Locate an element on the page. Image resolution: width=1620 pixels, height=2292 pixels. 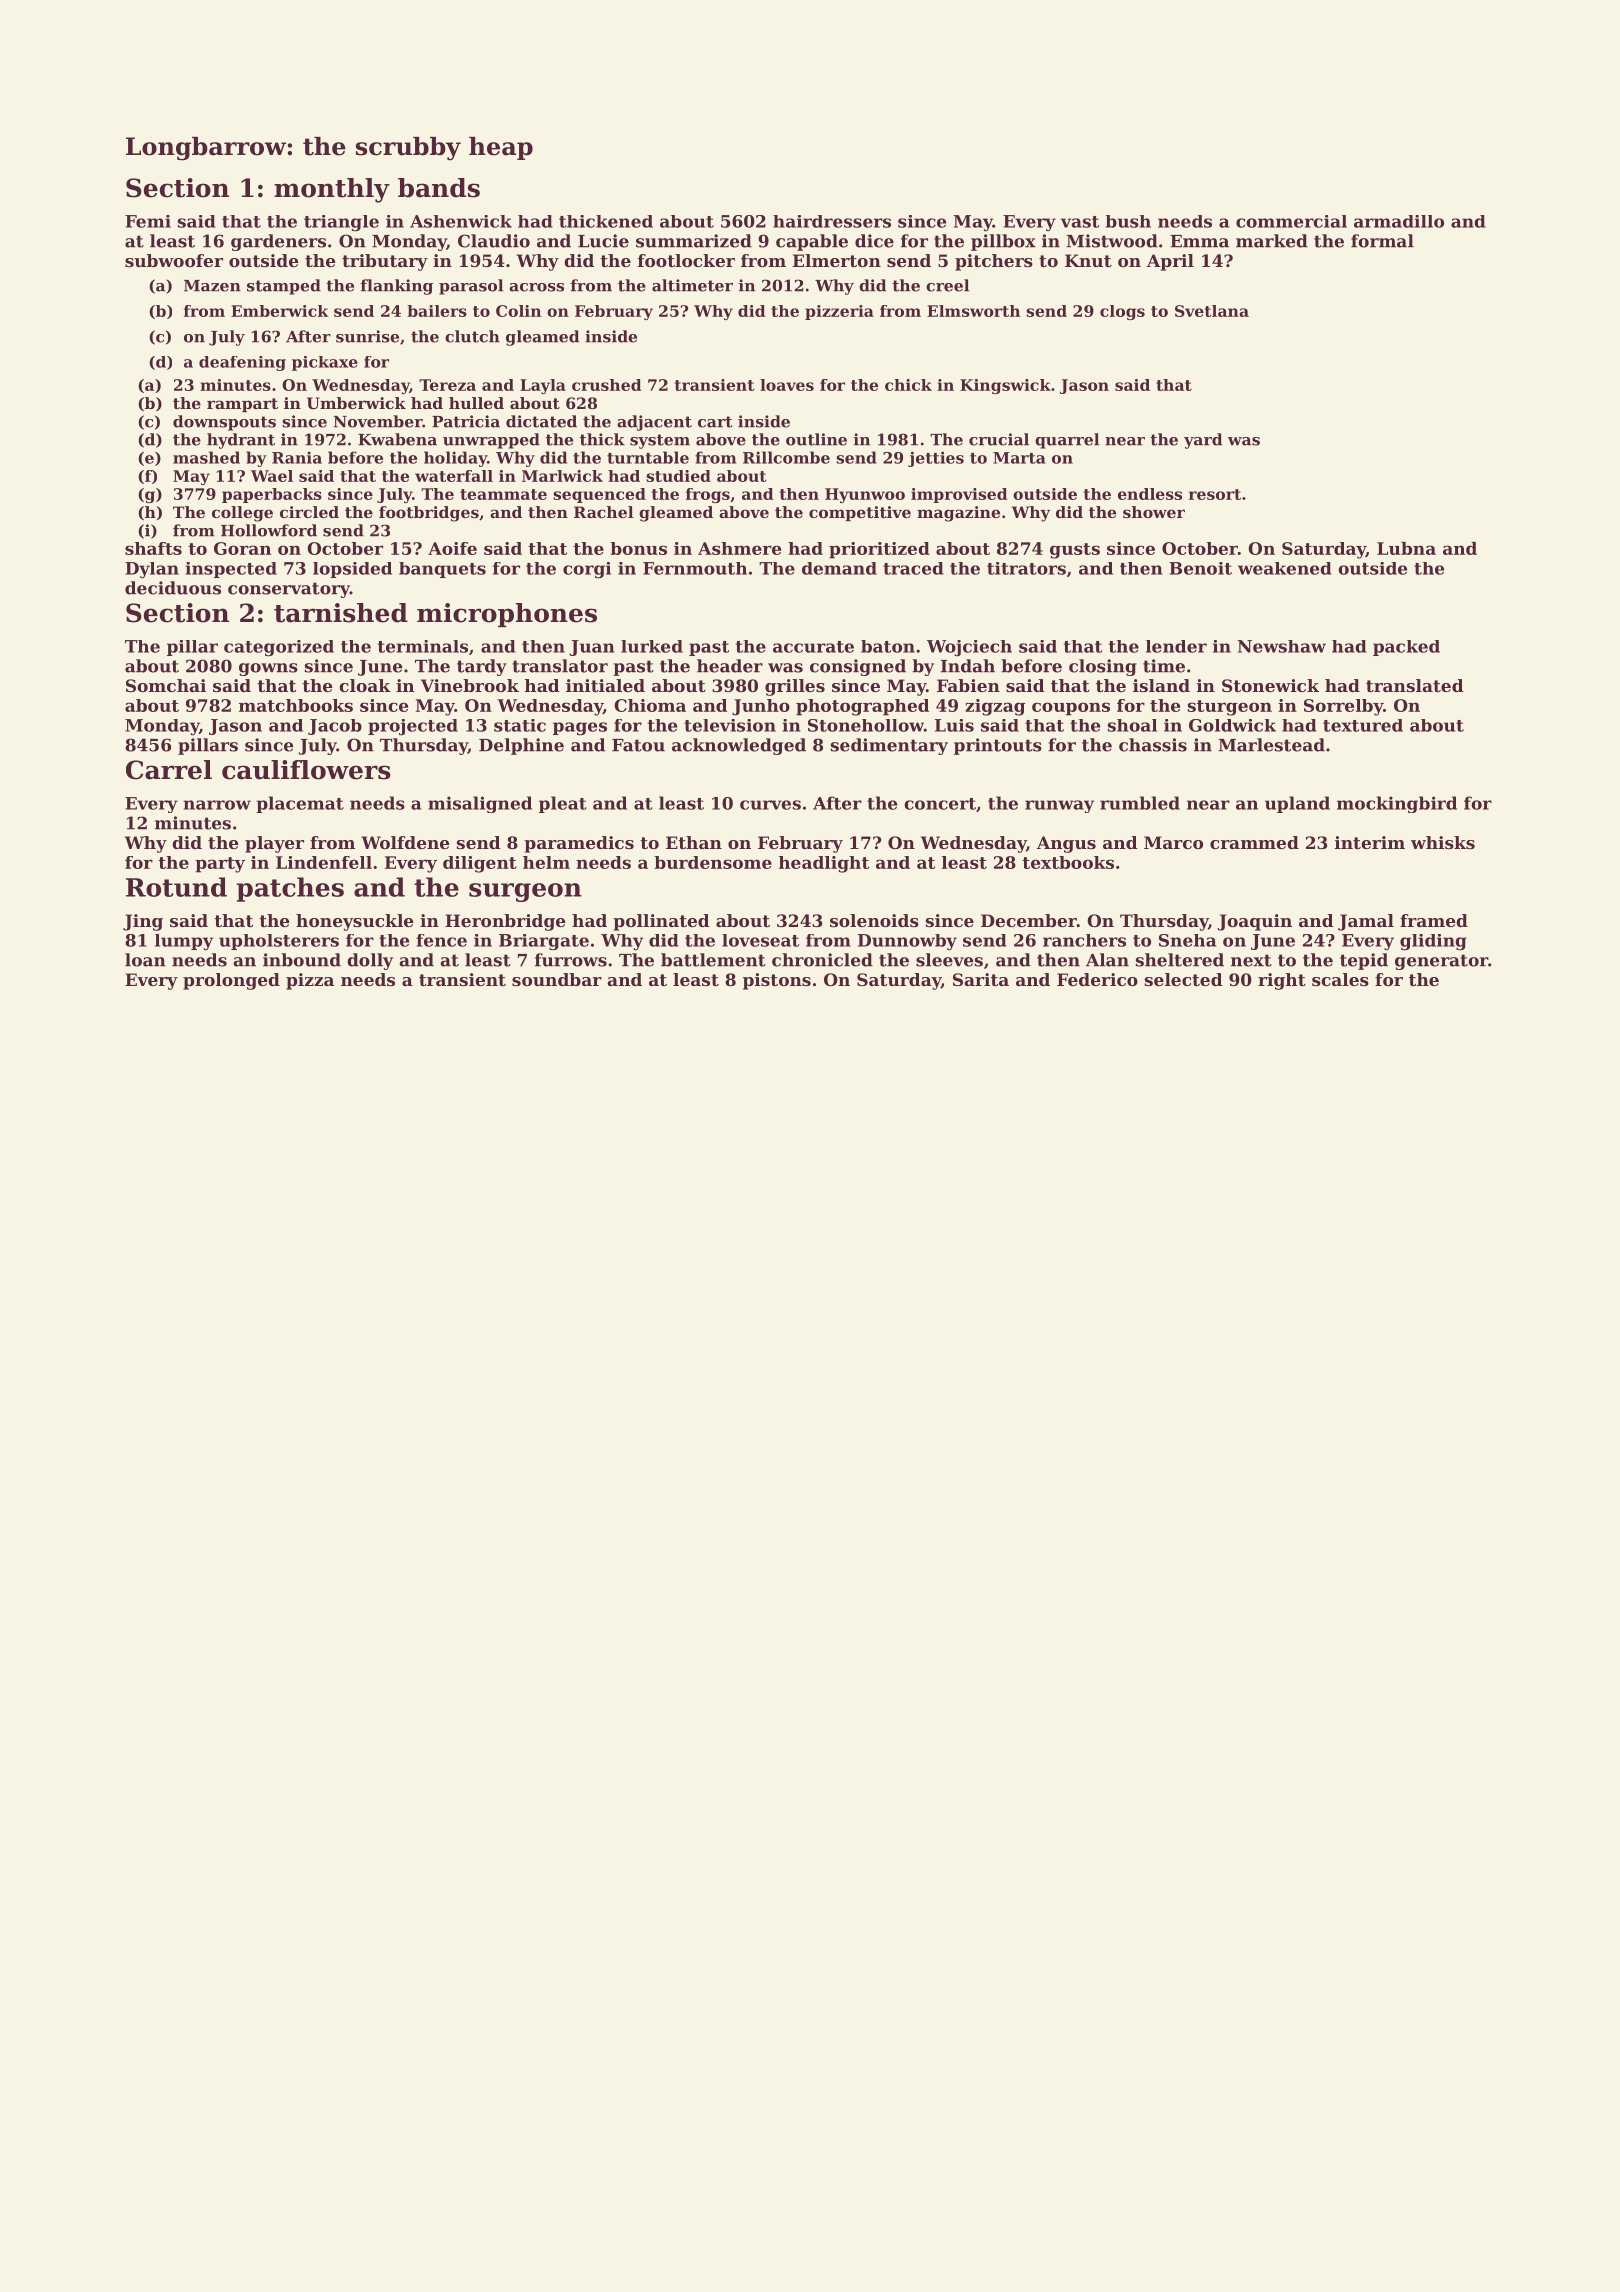
accurate is located at coordinates (813, 647).
